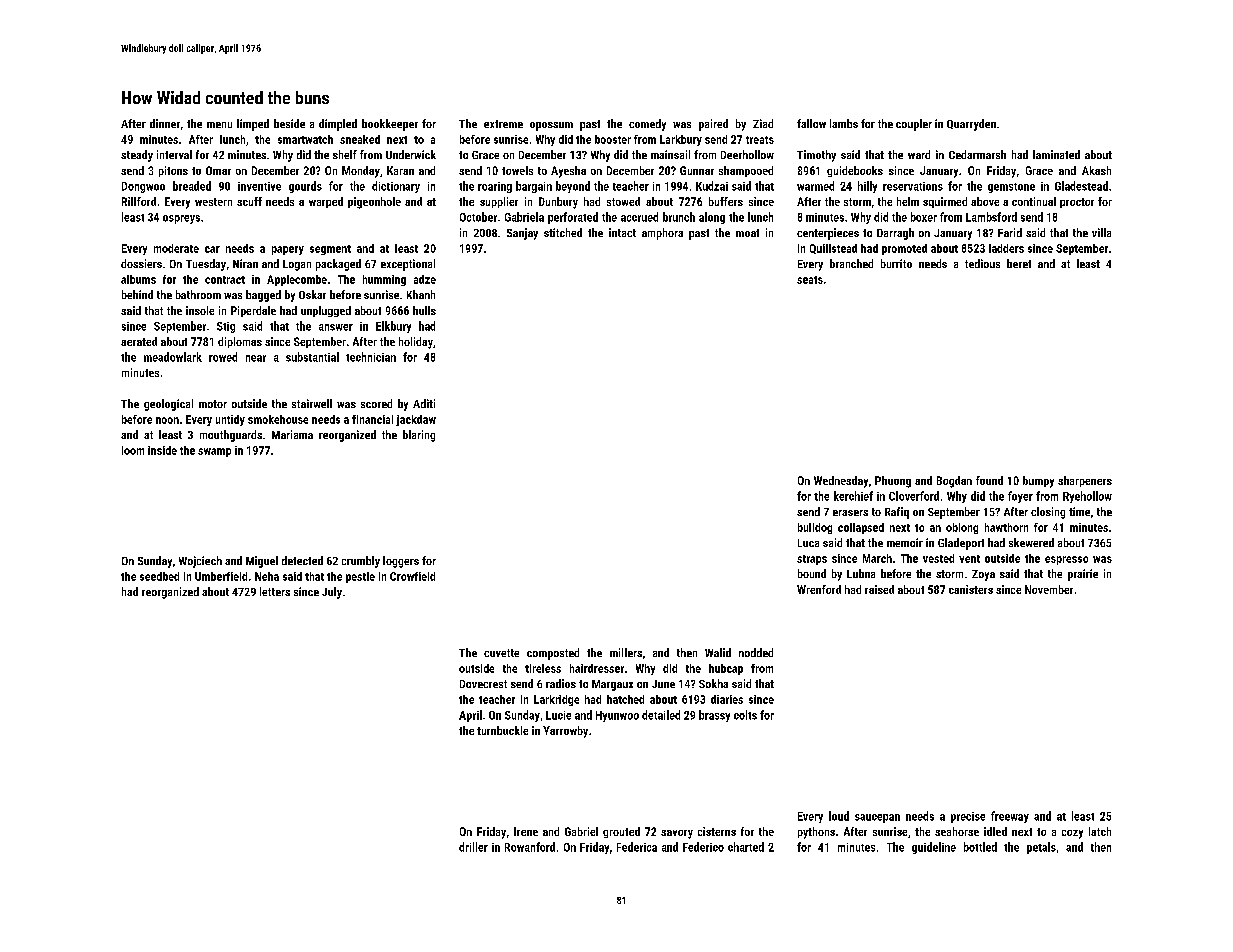 Image resolution: width=1233 pixels, height=952 pixels. Describe the element at coordinates (810, 280) in the screenshot. I see `seats` at that location.
